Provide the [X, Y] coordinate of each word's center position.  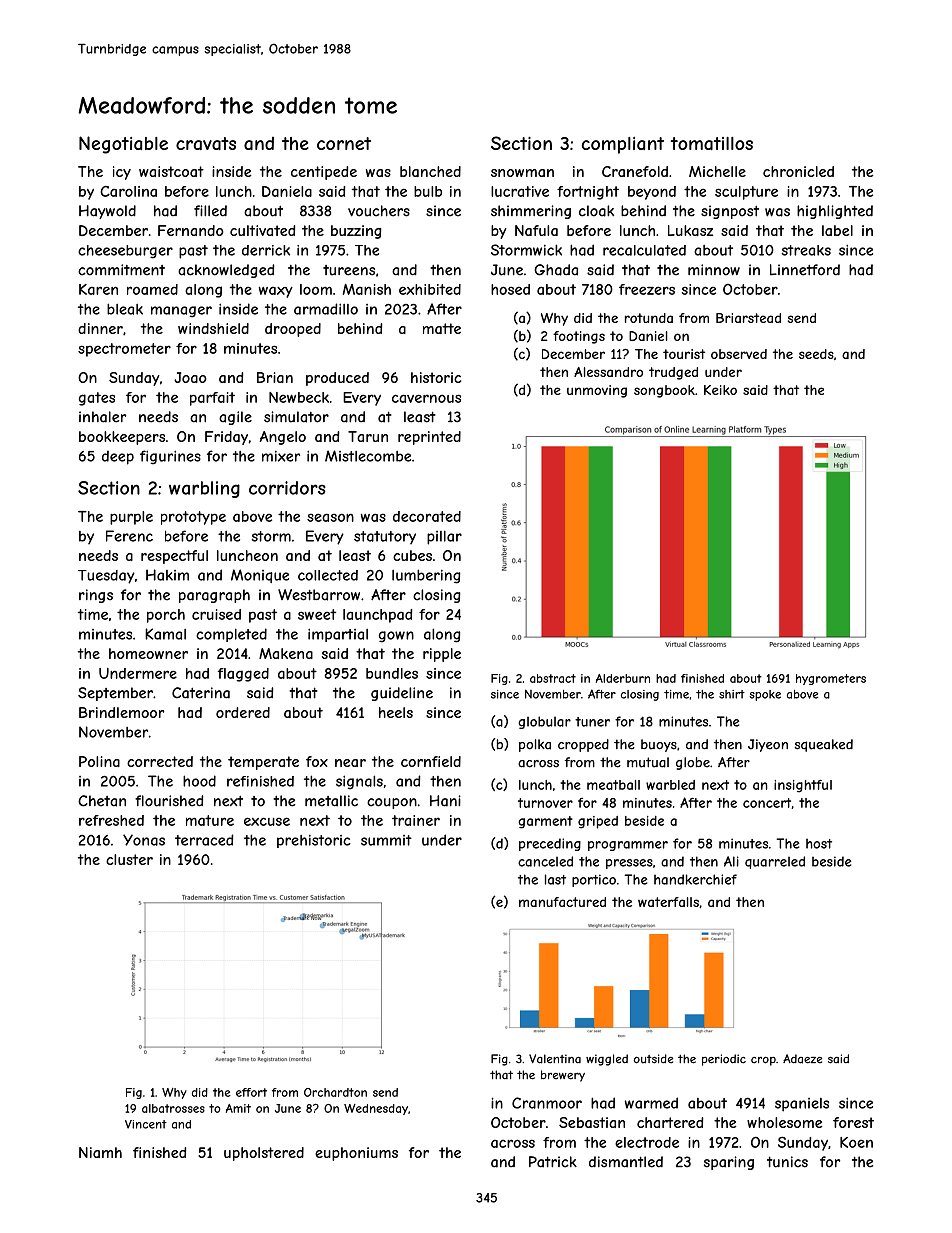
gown [396, 637]
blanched [430, 171]
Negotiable [123, 145]
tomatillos [712, 143]
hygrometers [831, 679]
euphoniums [356, 1154]
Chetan [102, 801]
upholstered [264, 1154]
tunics [787, 1162]
